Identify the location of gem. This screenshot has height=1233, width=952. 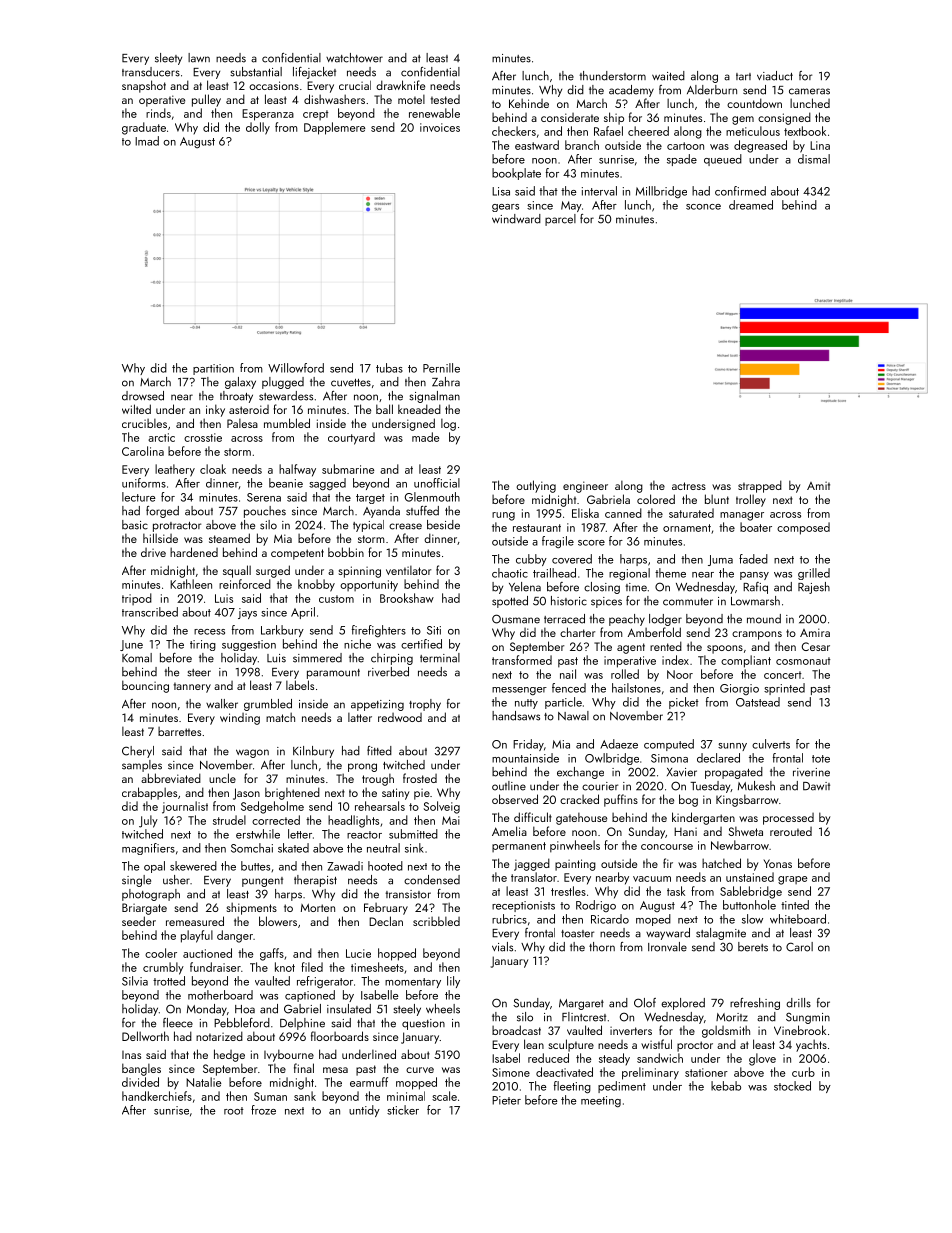
(743, 120).
